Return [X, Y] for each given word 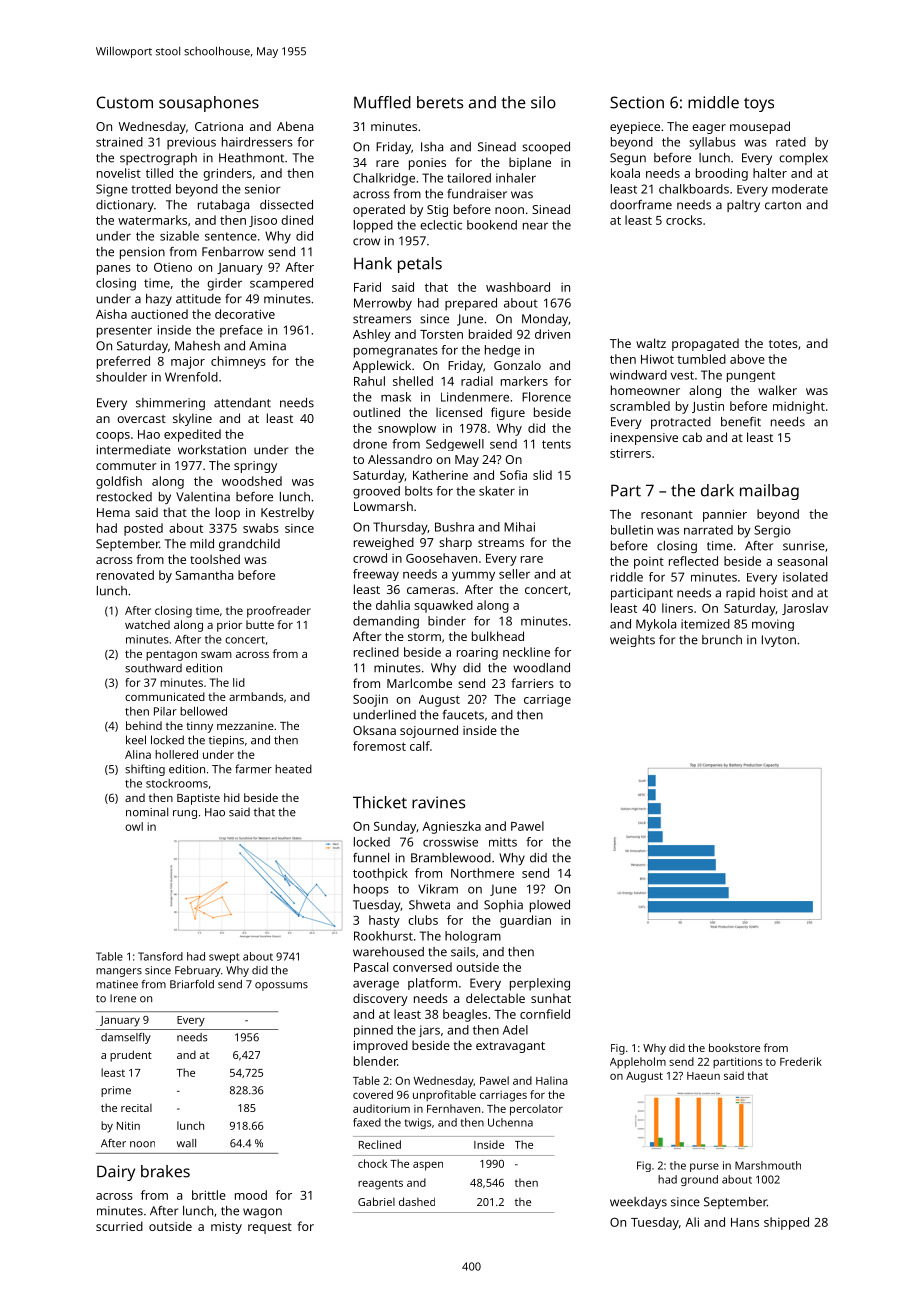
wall [186, 1143]
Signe [112, 190]
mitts [503, 842]
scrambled [640, 406]
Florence [546, 397]
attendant [242, 403]
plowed [550, 906]
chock [372, 1163]
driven [552, 334]
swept [224, 958]
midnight [799, 407]
